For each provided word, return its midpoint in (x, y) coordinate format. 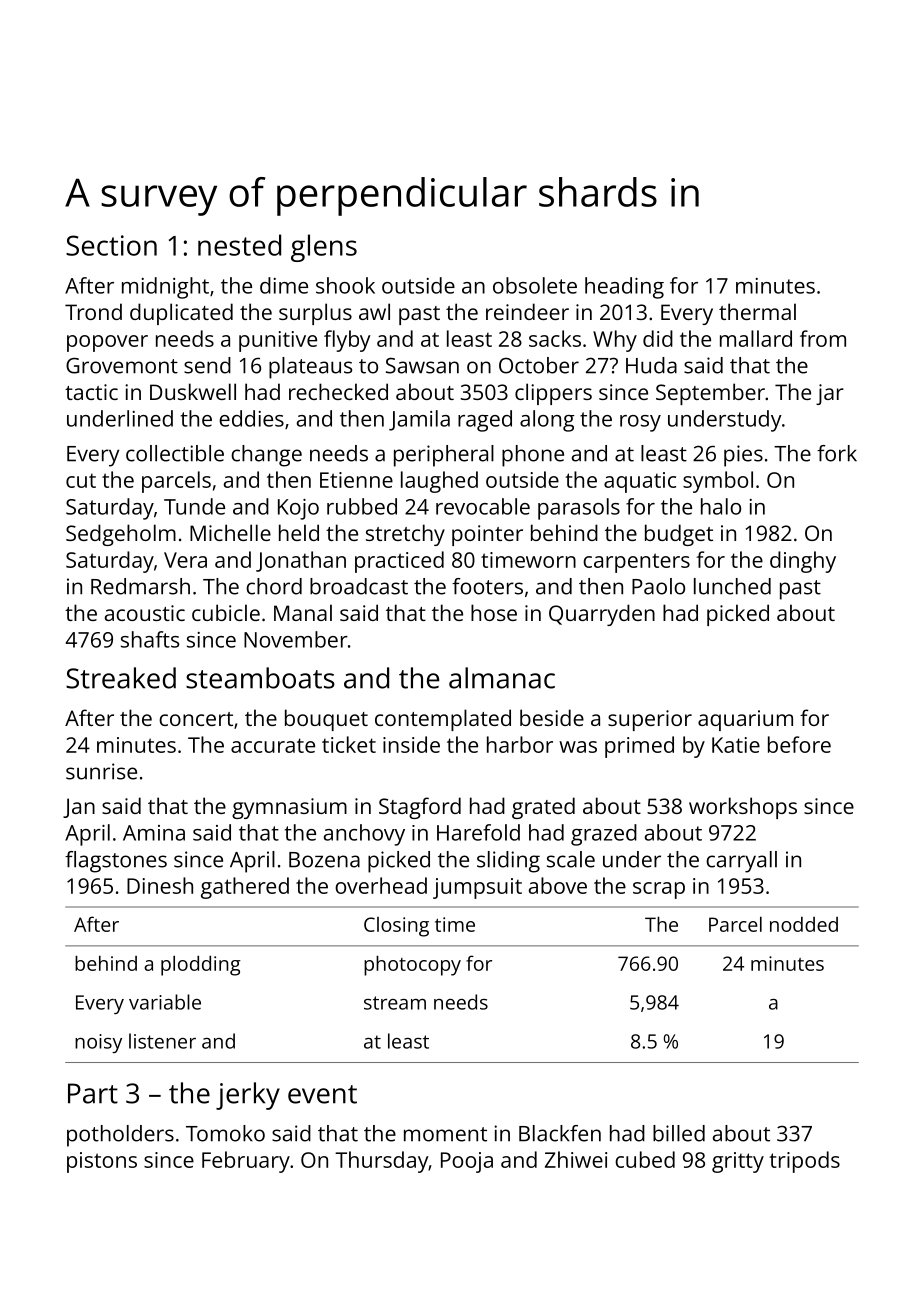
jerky (248, 1096)
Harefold (478, 832)
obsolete (535, 285)
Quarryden (602, 615)
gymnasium (289, 808)
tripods (804, 1162)
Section (111, 245)
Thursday (381, 1162)
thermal (757, 311)
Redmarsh (140, 586)
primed (639, 747)
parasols (579, 509)
